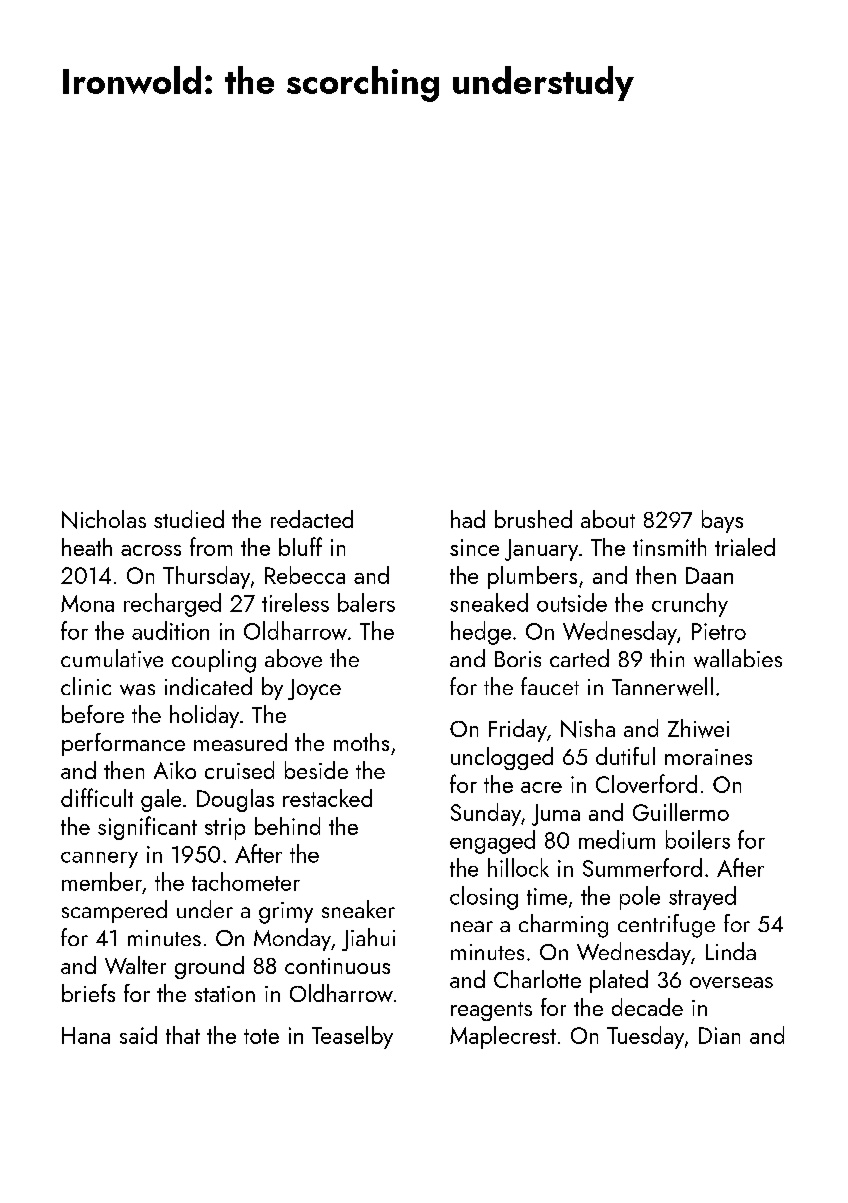 The height and width of the document is (1203, 848). I want to click on ground, so click(209, 967).
